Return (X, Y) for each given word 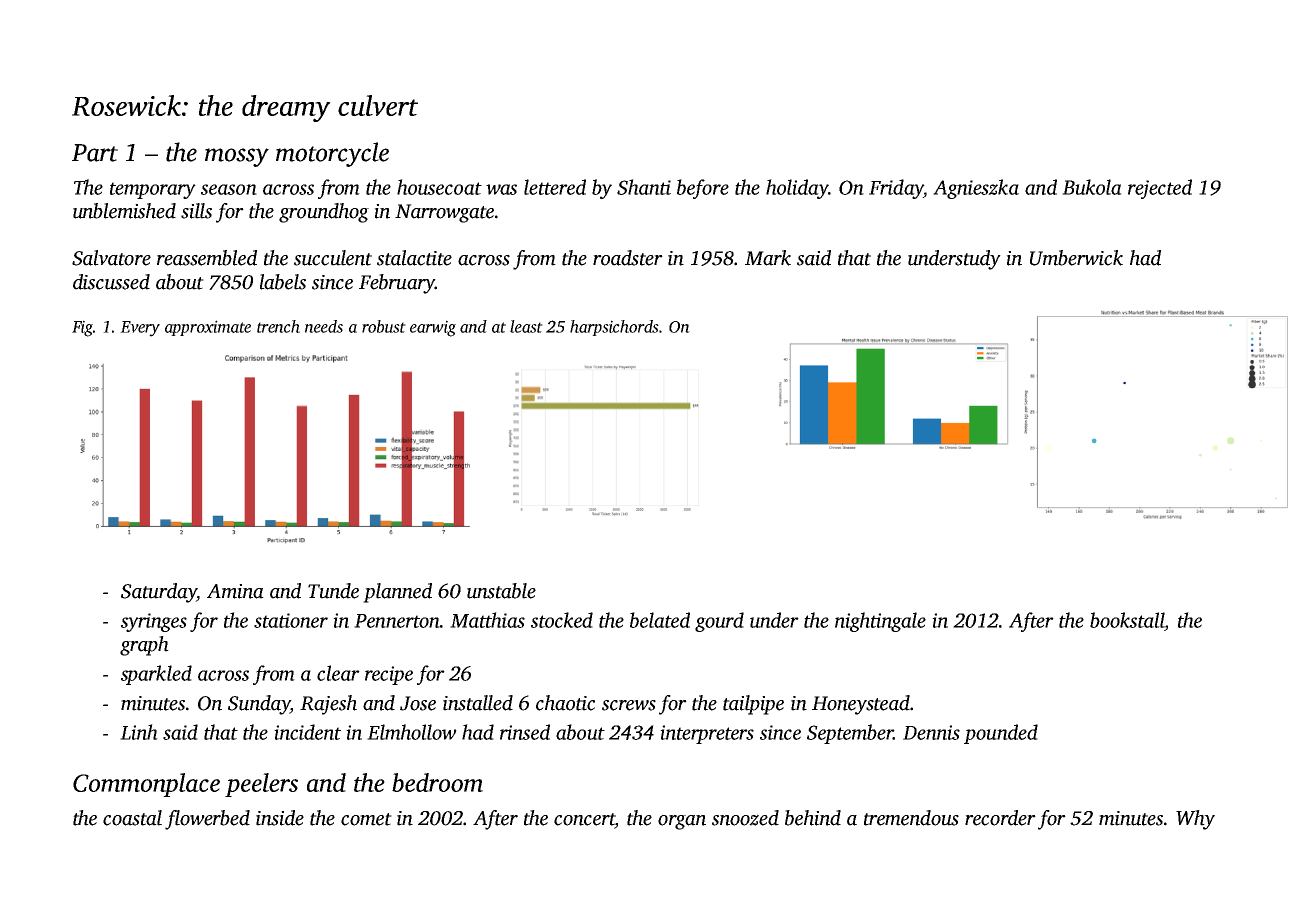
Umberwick (1076, 258)
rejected (1160, 189)
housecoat (439, 187)
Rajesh (328, 705)
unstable (501, 591)
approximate (208, 328)
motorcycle (332, 154)
